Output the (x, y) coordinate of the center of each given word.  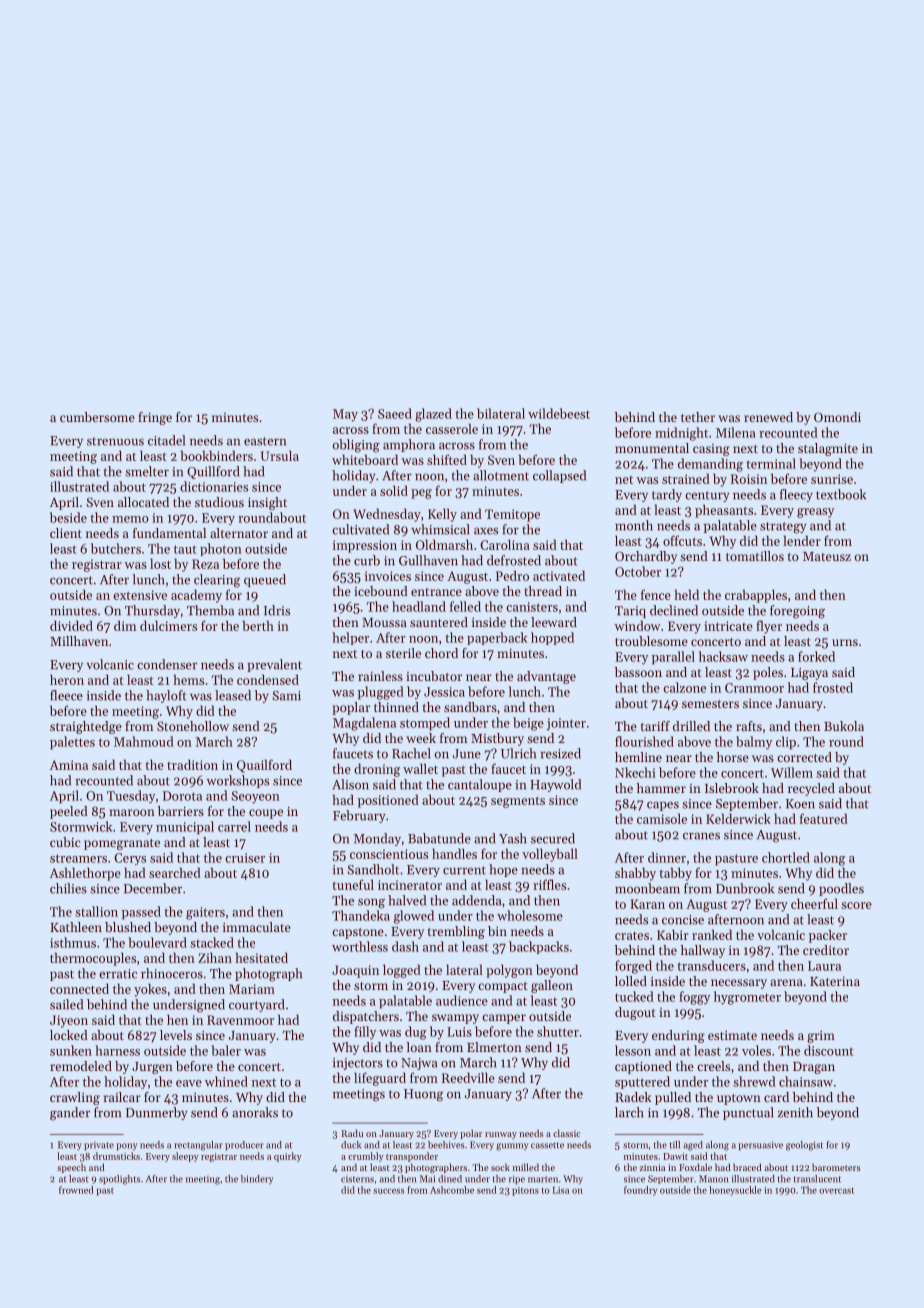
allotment (501, 475)
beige (528, 724)
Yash (513, 838)
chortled (786, 857)
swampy (455, 1019)
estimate (732, 1035)
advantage (546, 677)
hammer (661, 788)
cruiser (245, 858)
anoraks (255, 1112)
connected (79, 988)
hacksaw (723, 656)
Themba (210, 610)
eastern (265, 441)
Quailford (264, 766)
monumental (652, 448)
